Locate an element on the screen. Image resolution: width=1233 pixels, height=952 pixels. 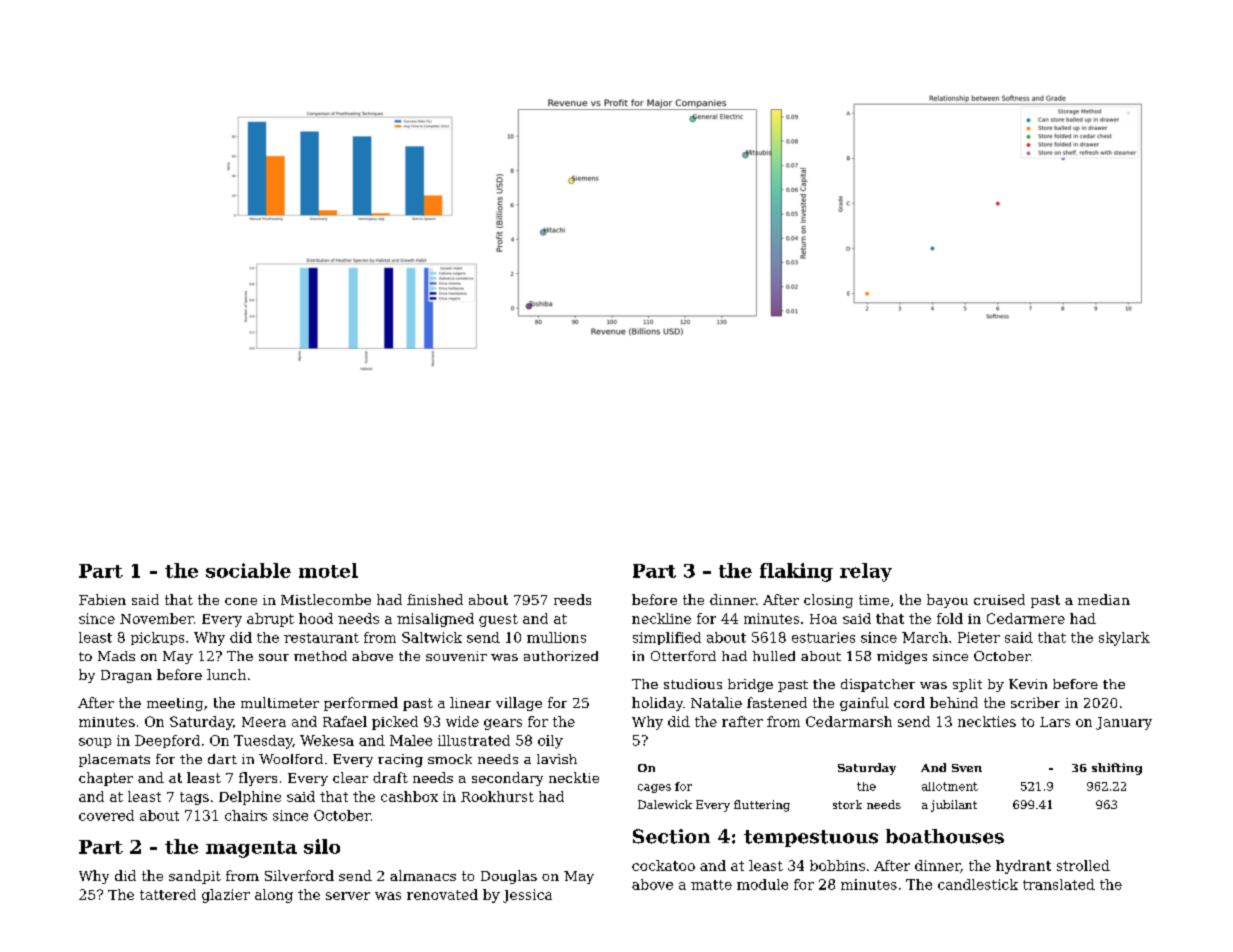
meeting is located at coordinates (175, 704).
